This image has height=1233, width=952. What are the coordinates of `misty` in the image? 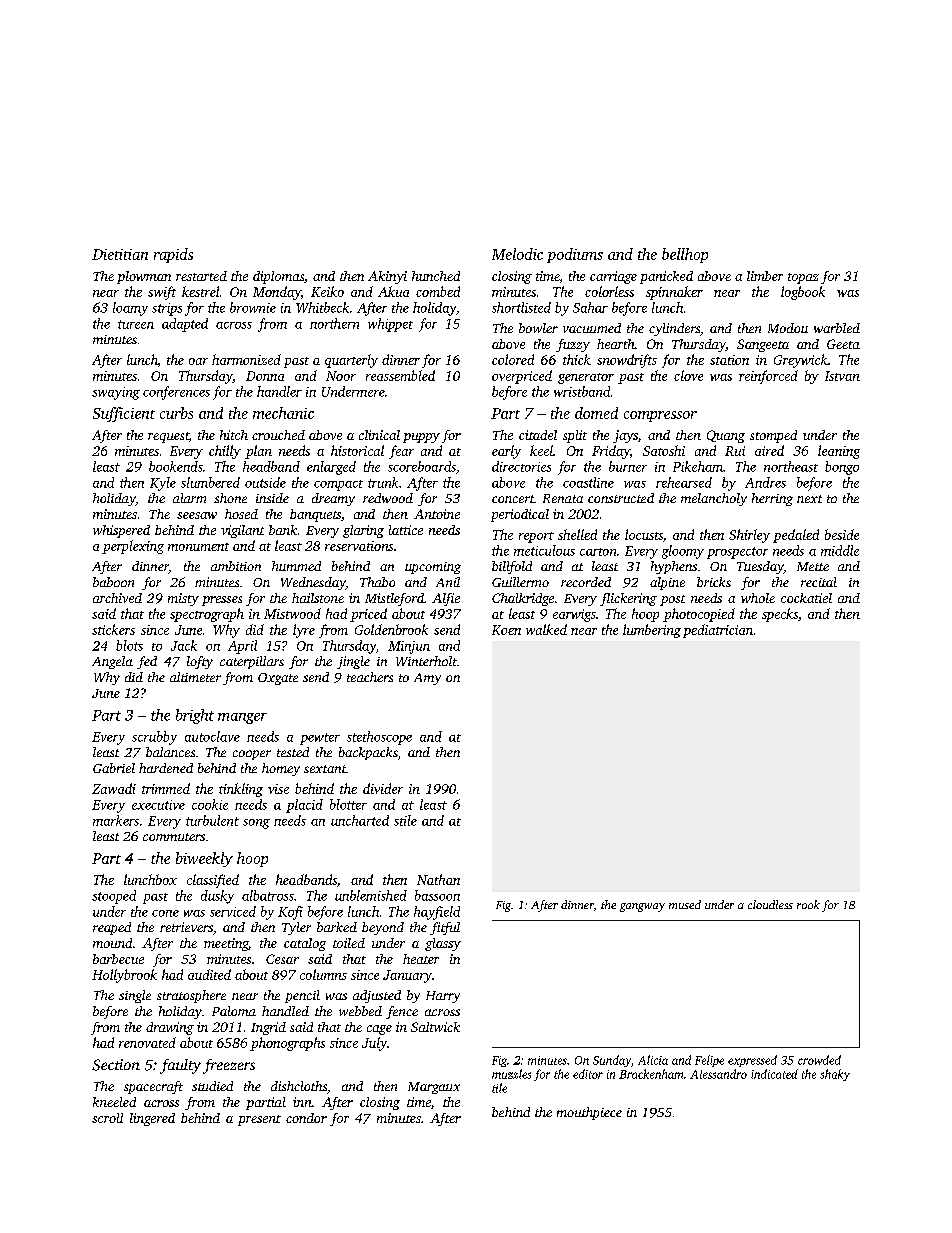 It's located at (183, 599).
